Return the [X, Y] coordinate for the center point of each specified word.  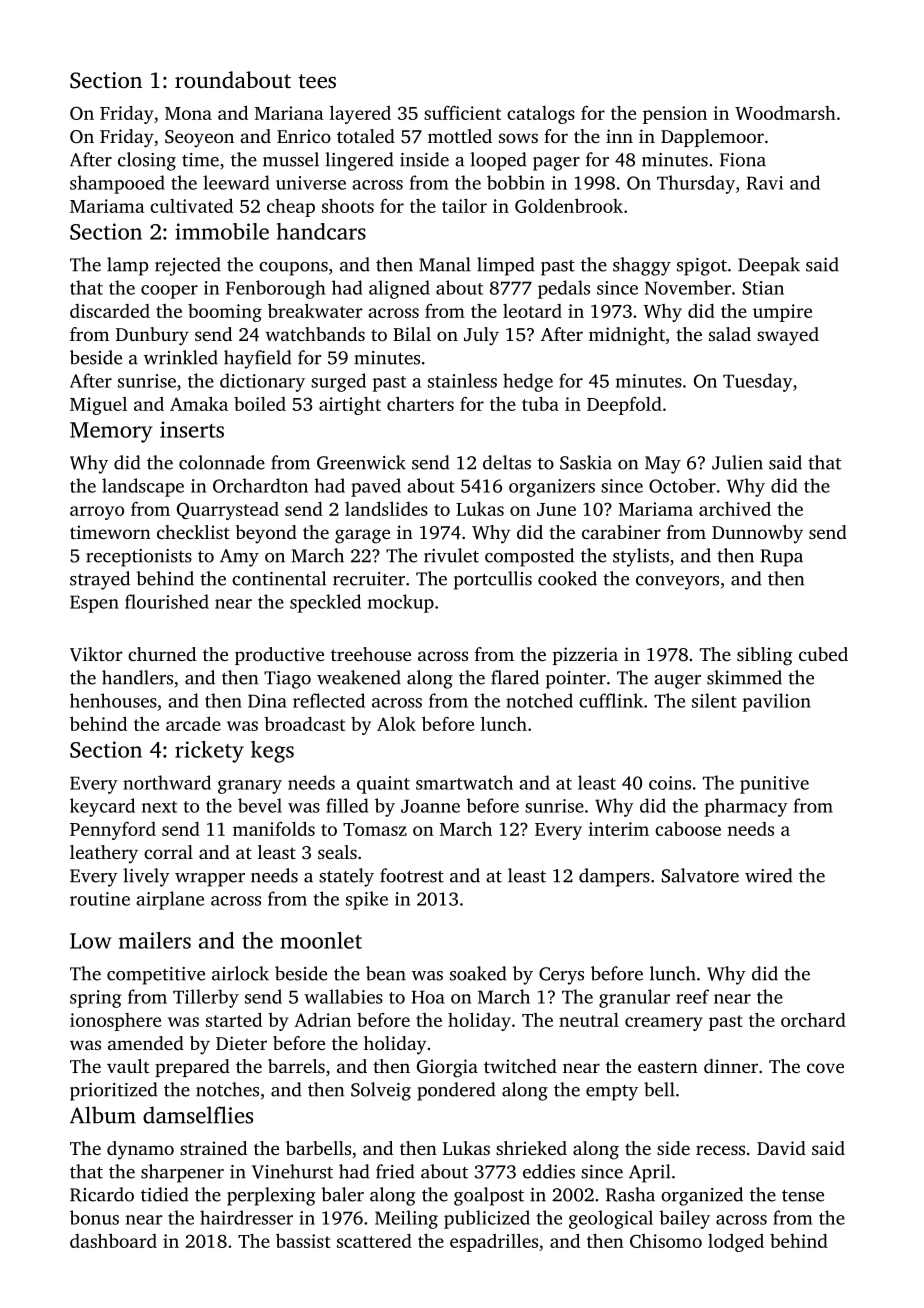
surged [338, 382]
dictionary [262, 382]
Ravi [765, 183]
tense [803, 1196]
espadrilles [494, 1243]
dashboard [113, 1240]
